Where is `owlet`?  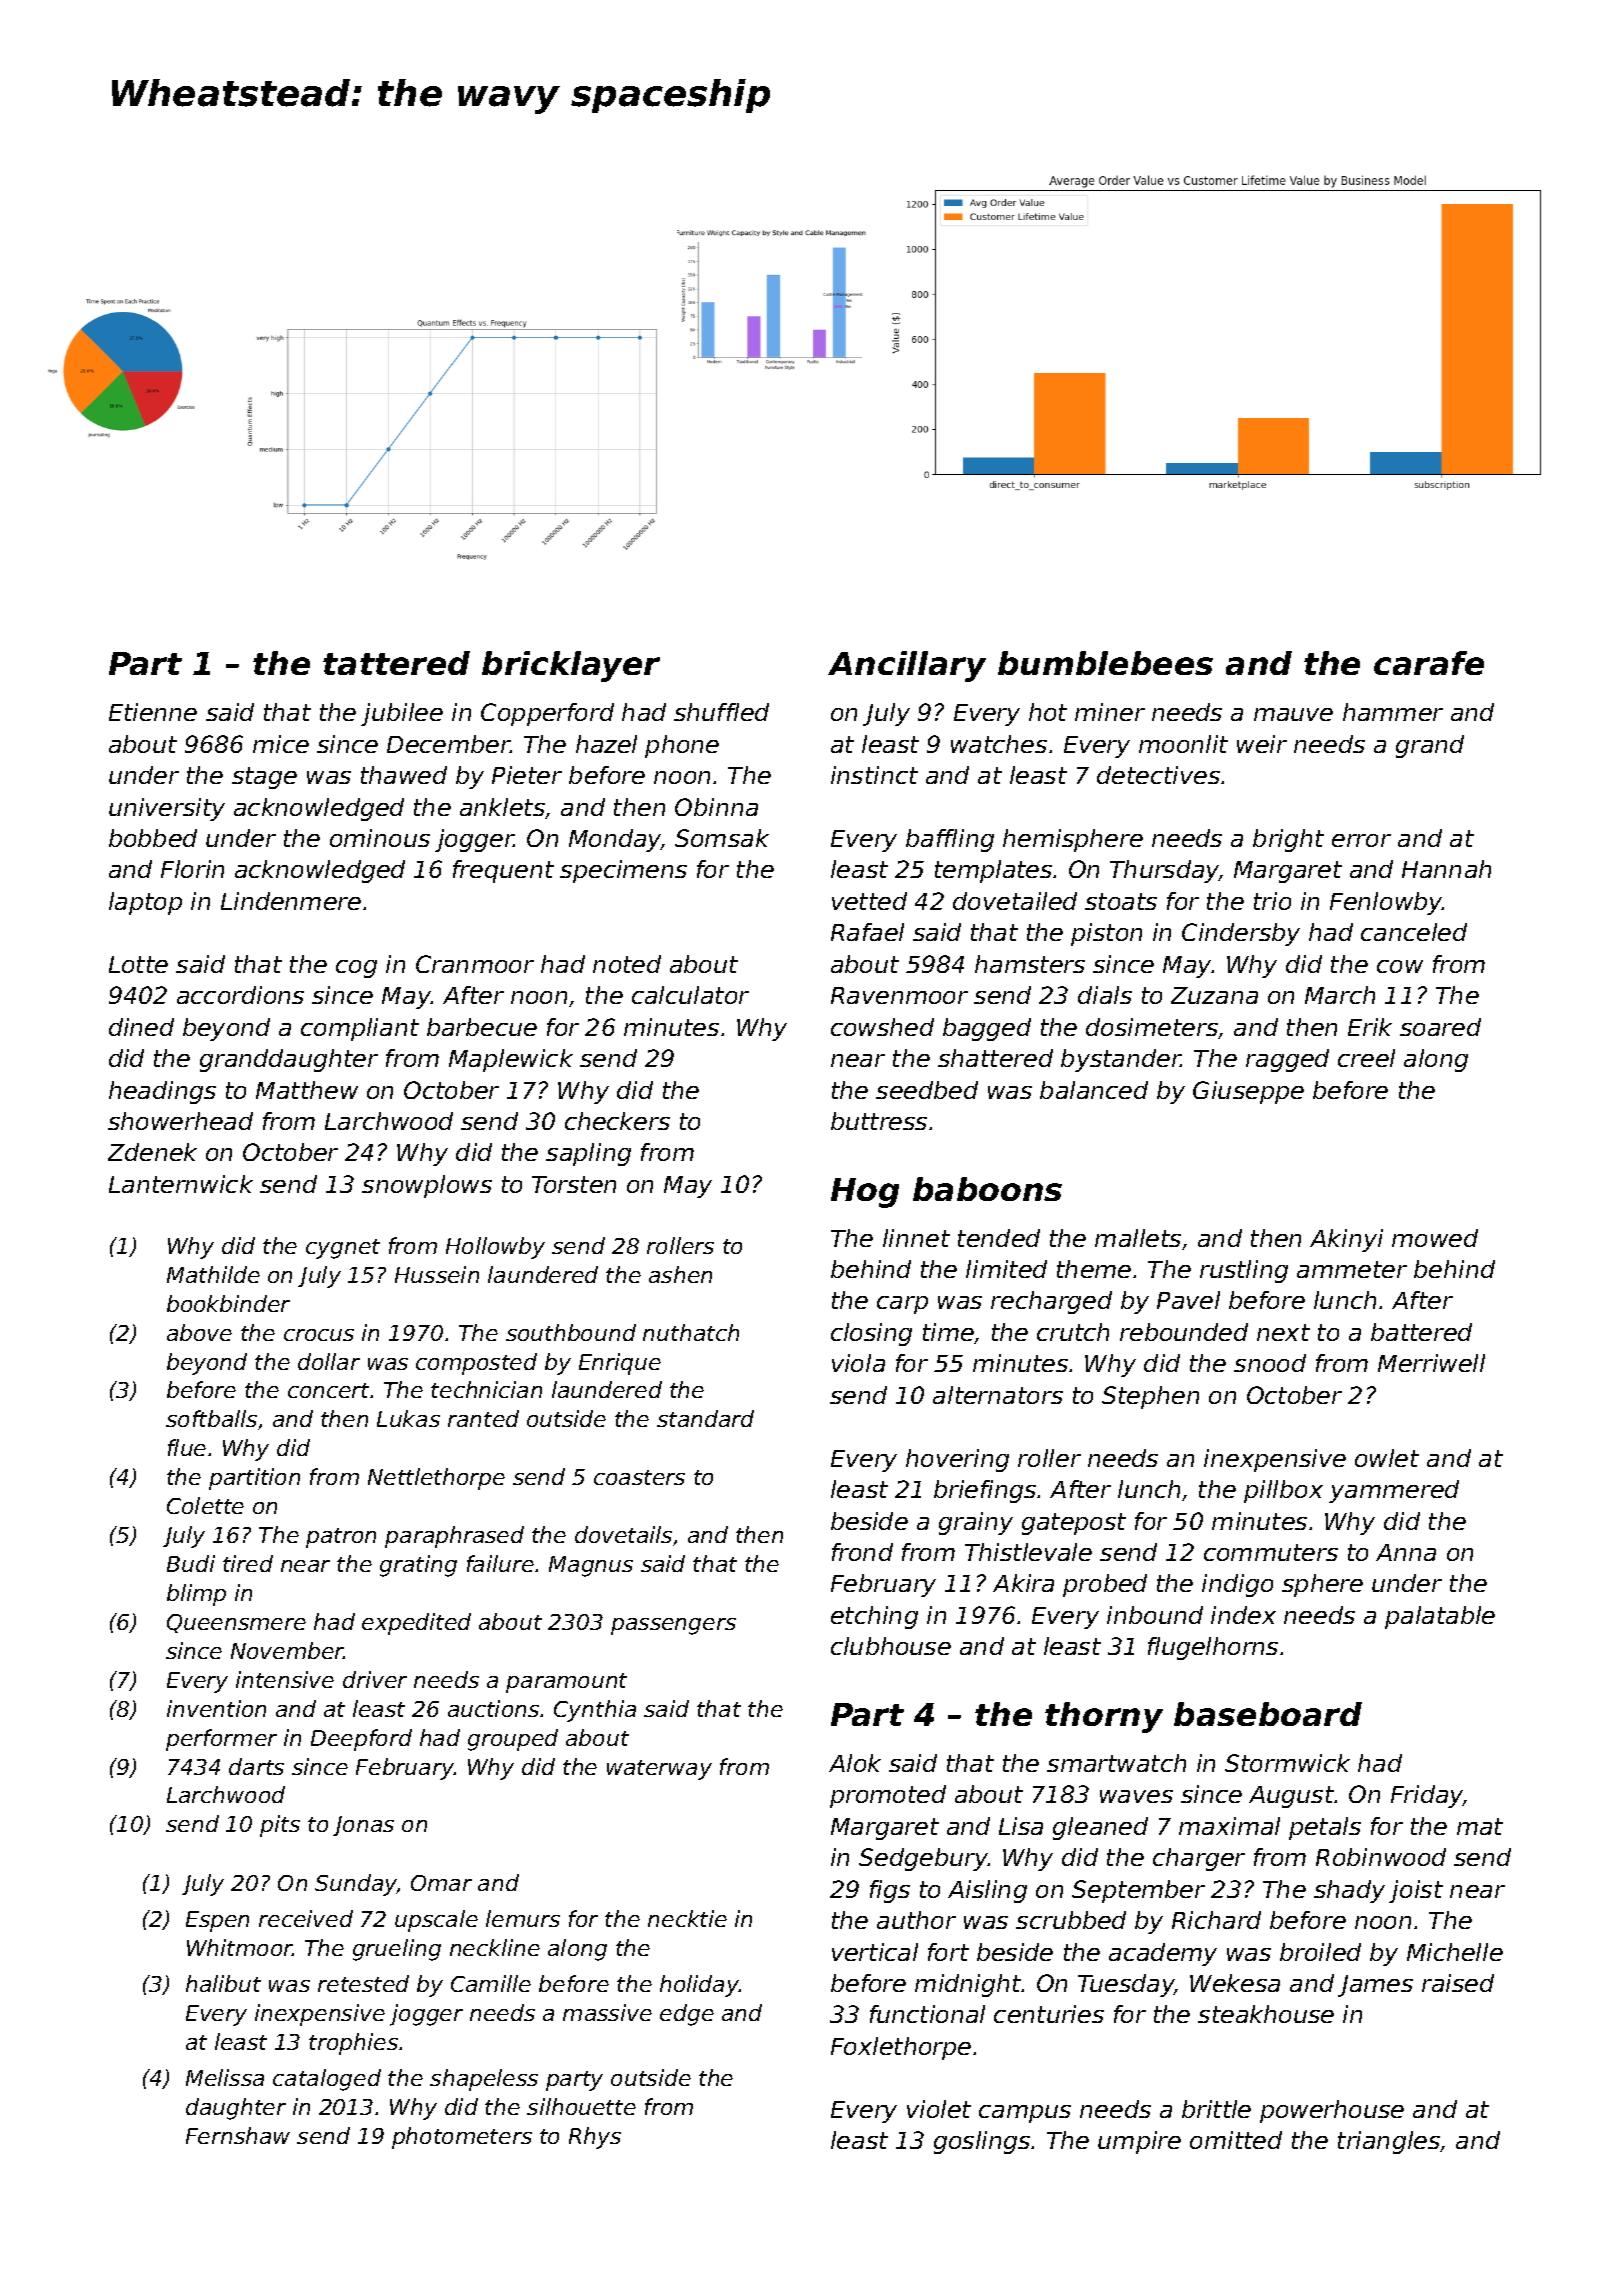 owlet is located at coordinates (1387, 1458).
